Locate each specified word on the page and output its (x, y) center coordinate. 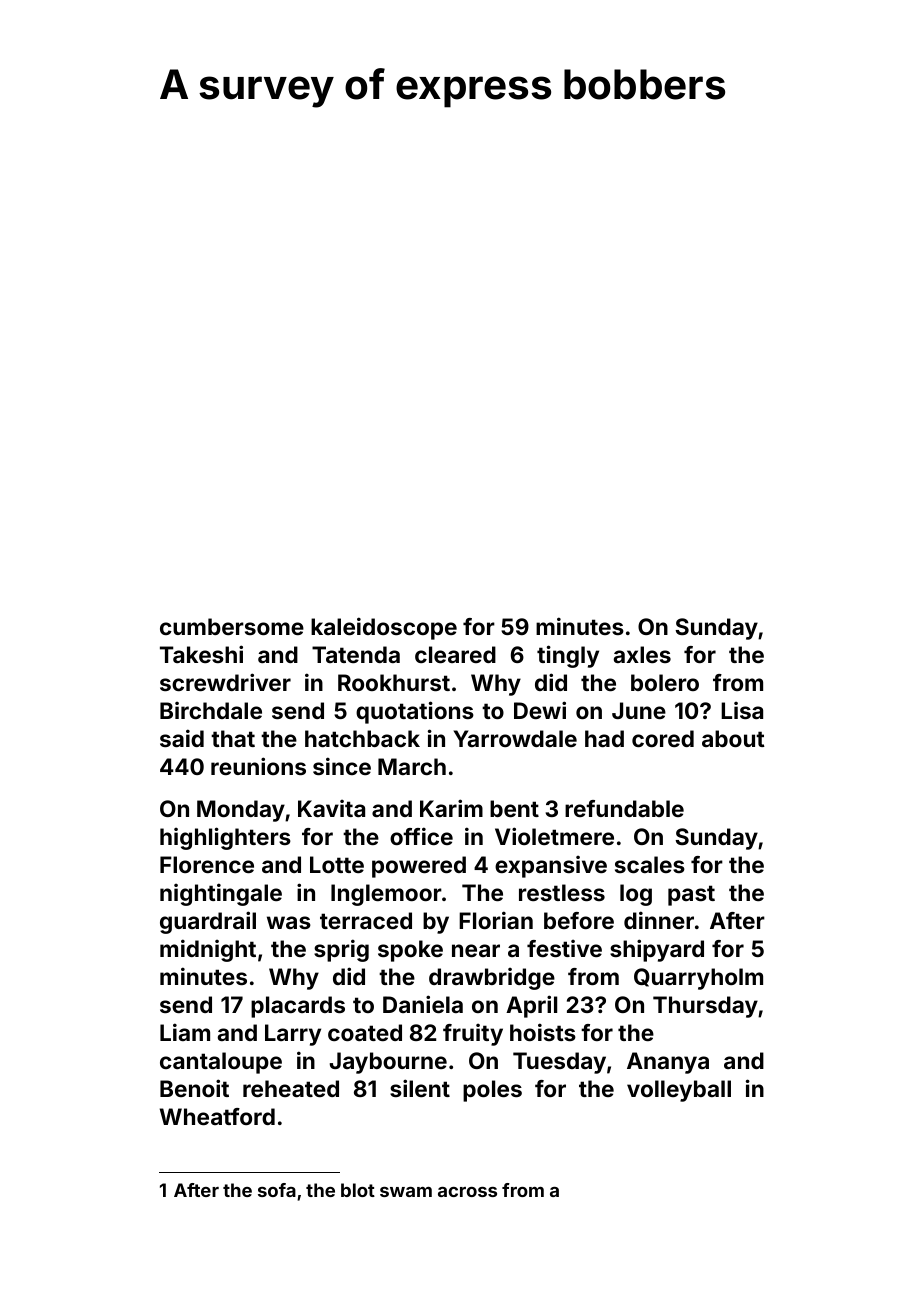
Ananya (668, 1063)
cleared (455, 654)
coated (365, 1032)
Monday (241, 811)
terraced (366, 920)
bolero (665, 682)
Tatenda (356, 654)
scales (650, 864)
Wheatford (217, 1116)
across (467, 1192)
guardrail (208, 922)
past (691, 895)
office (421, 836)
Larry (293, 1035)
